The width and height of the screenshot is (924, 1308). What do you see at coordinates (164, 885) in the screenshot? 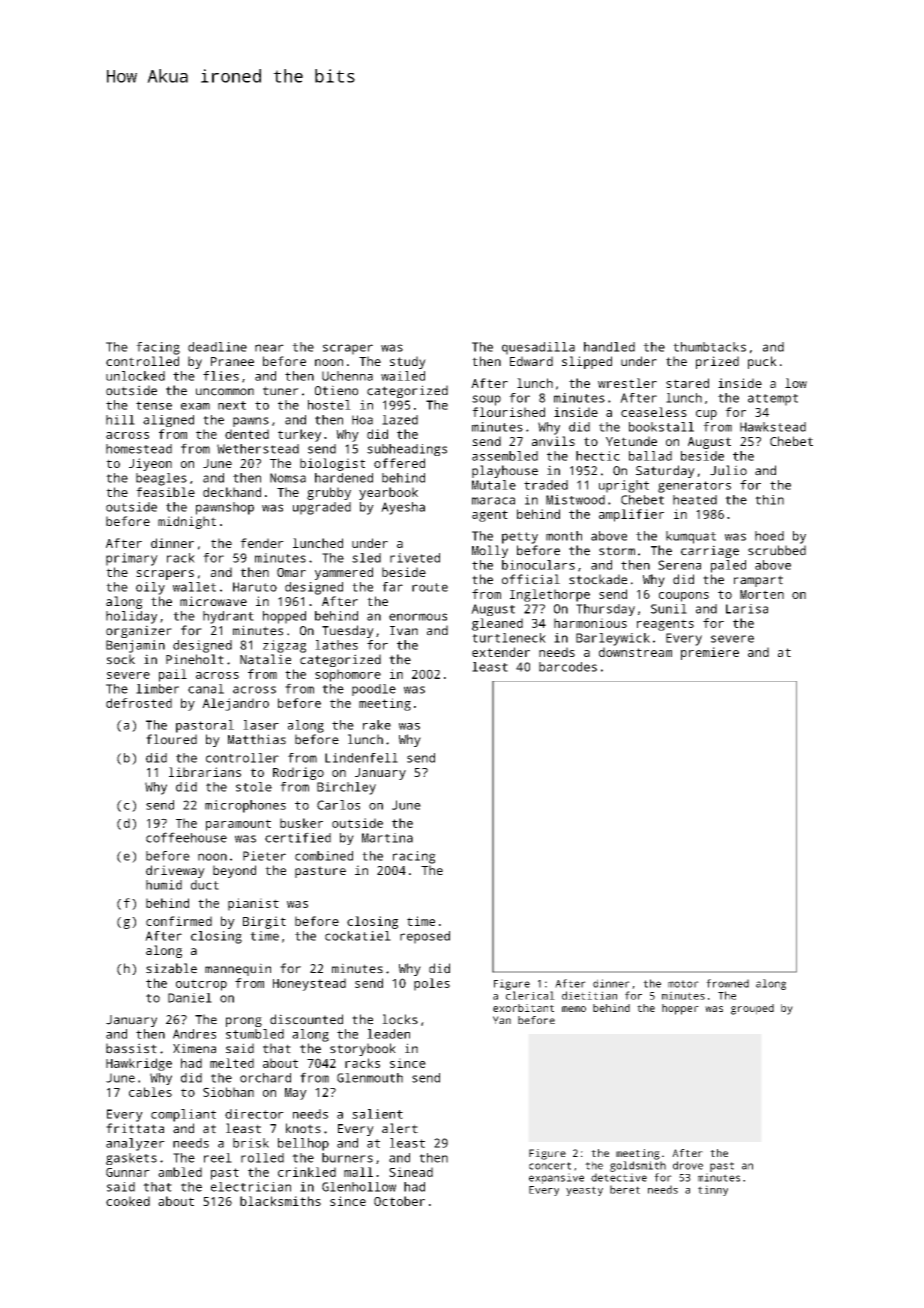
I see `humid` at bounding box center [164, 885].
